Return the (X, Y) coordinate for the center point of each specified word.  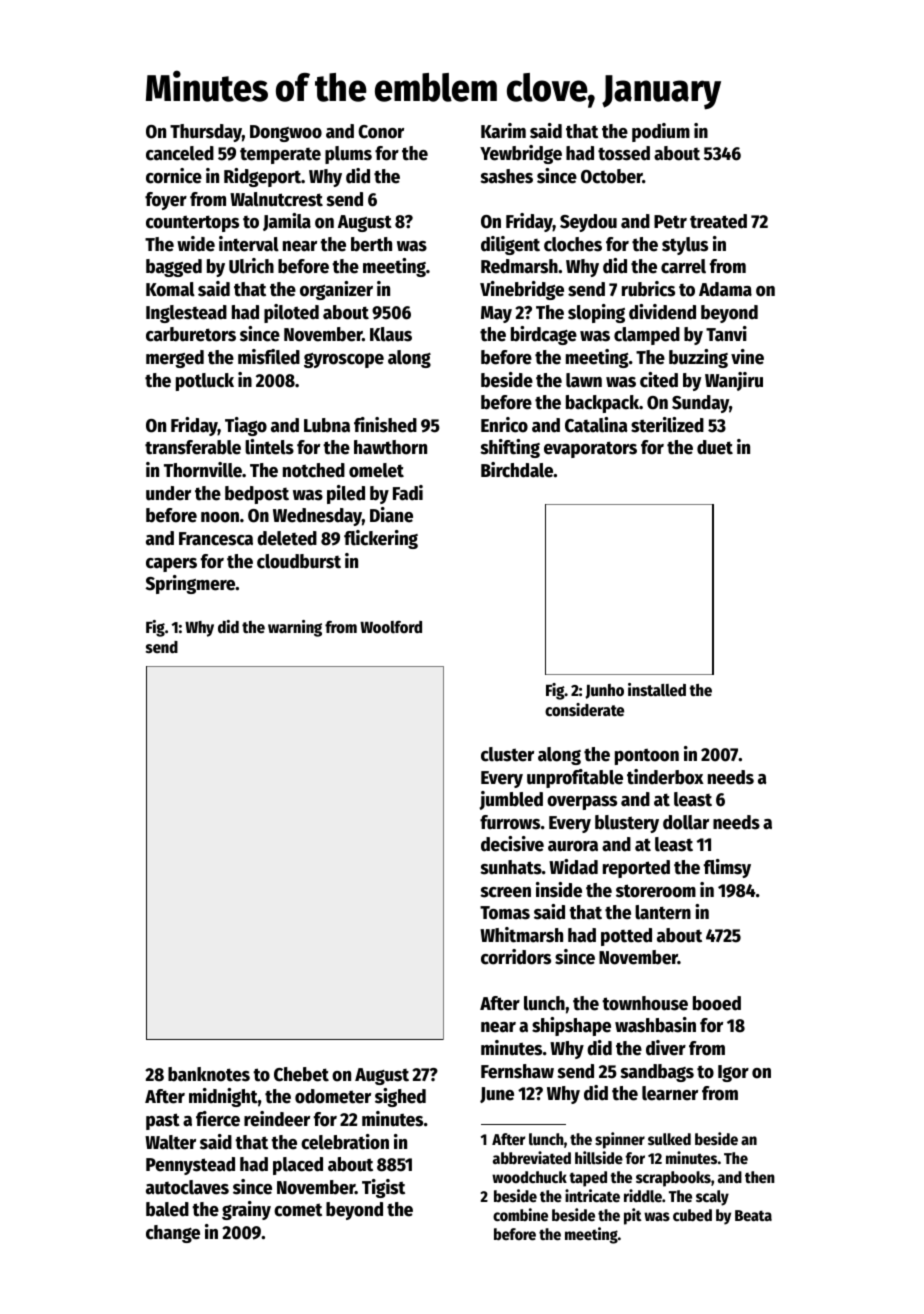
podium (661, 132)
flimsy (727, 868)
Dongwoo (286, 133)
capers (171, 565)
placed (298, 1166)
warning (295, 628)
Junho (604, 691)
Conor (381, 132)
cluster (507, 754)
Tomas (505, 913)
